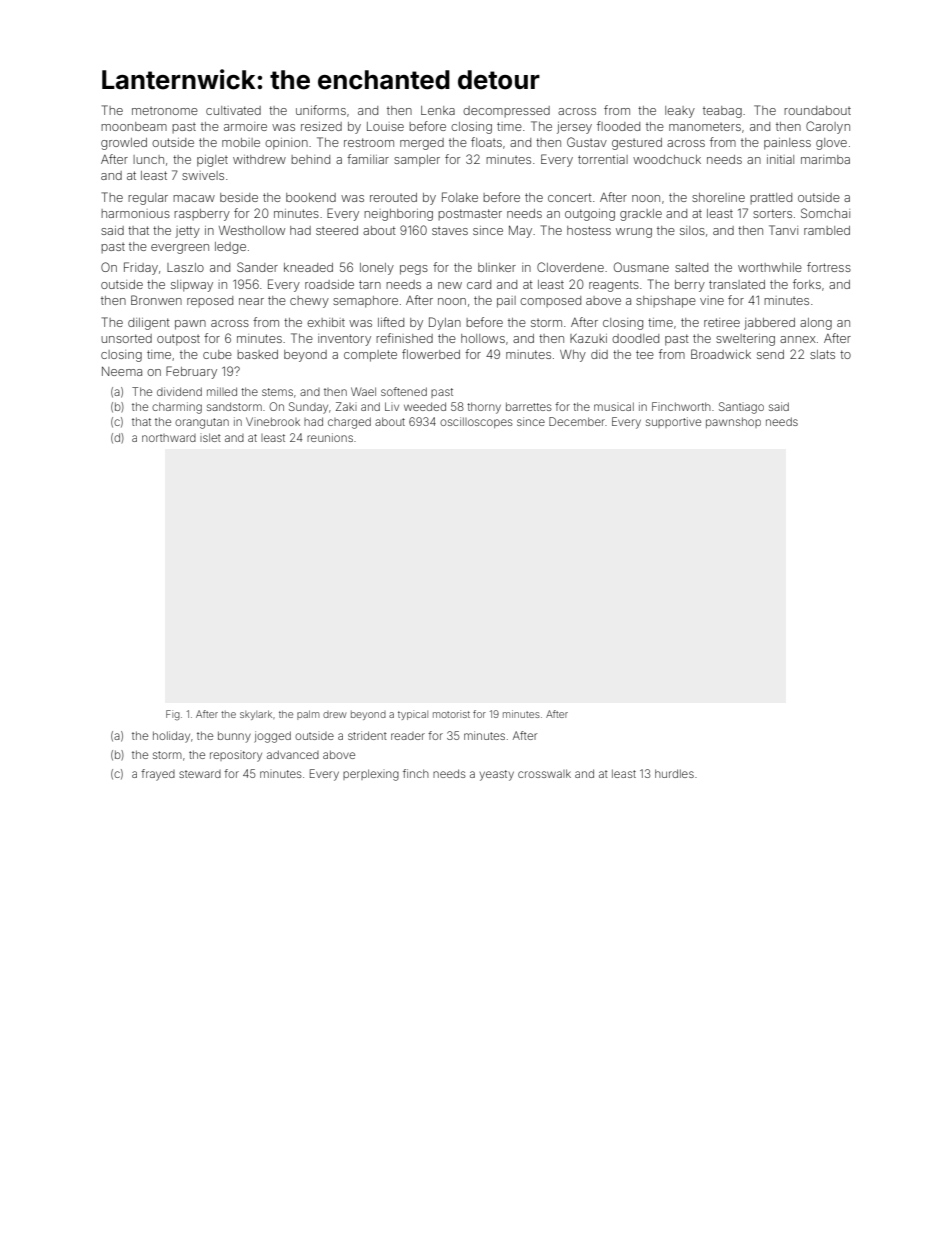 This document has height=1233, width=952. Describe the element at coordinates (371, 775) in the document. I see `perplexing` at that location.
